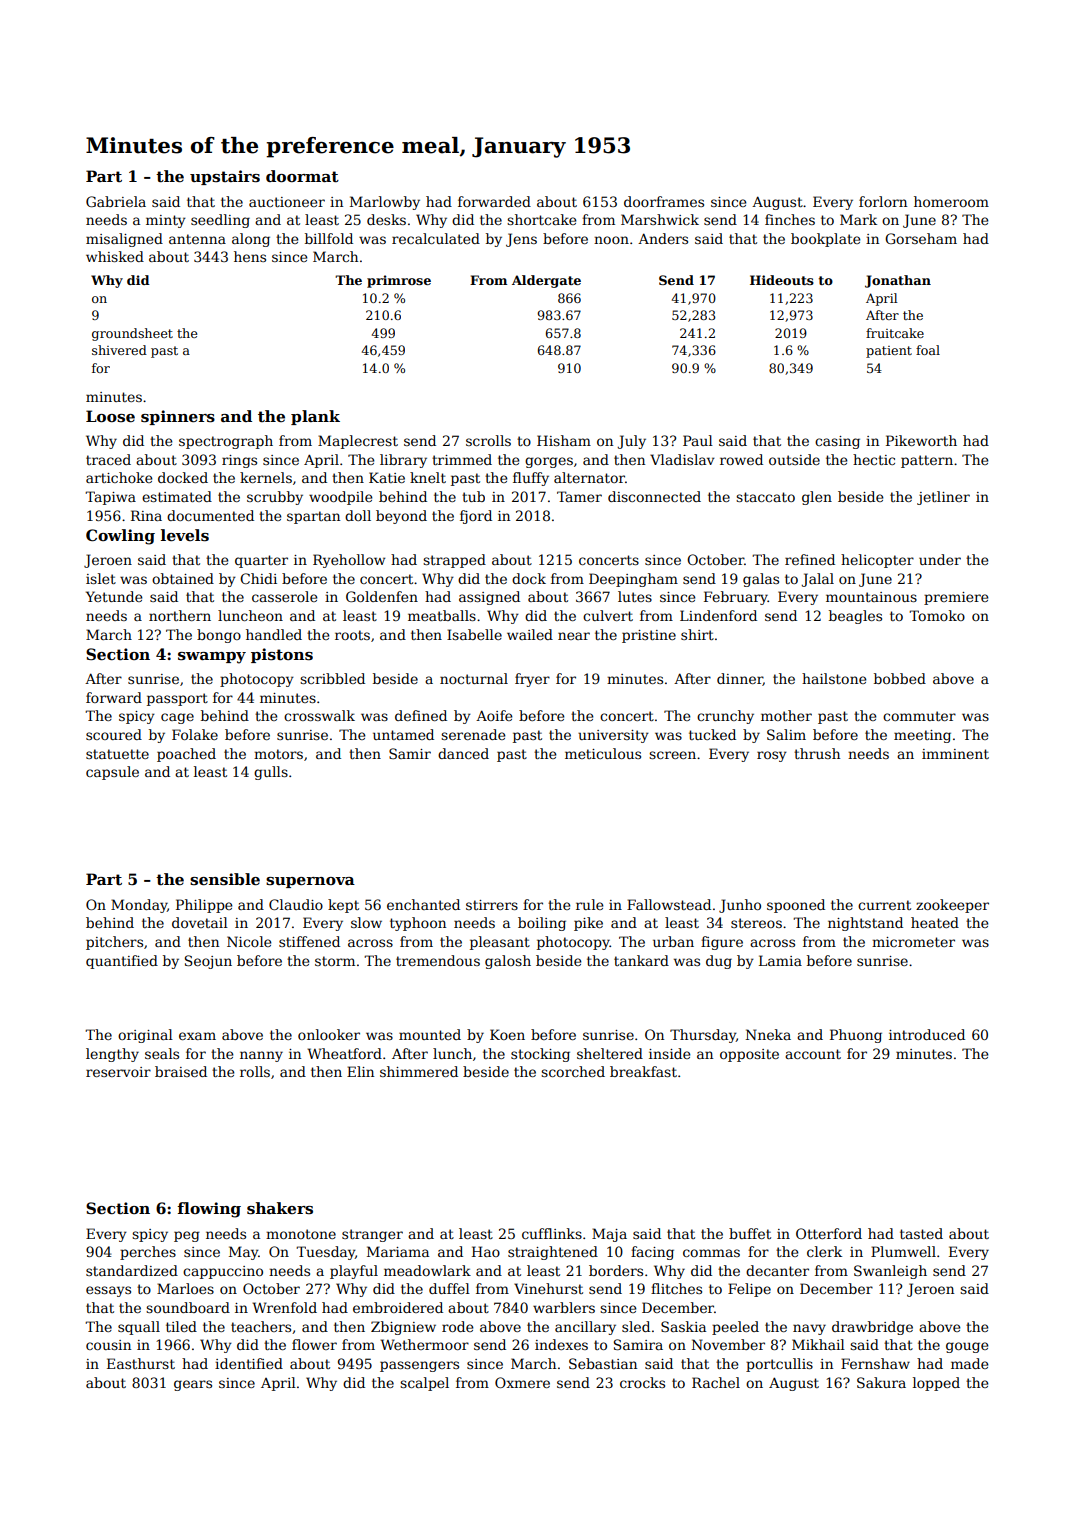  Describe the element at coordinates (301, 1234) in the screenshot. I see `monotone` at that location.
